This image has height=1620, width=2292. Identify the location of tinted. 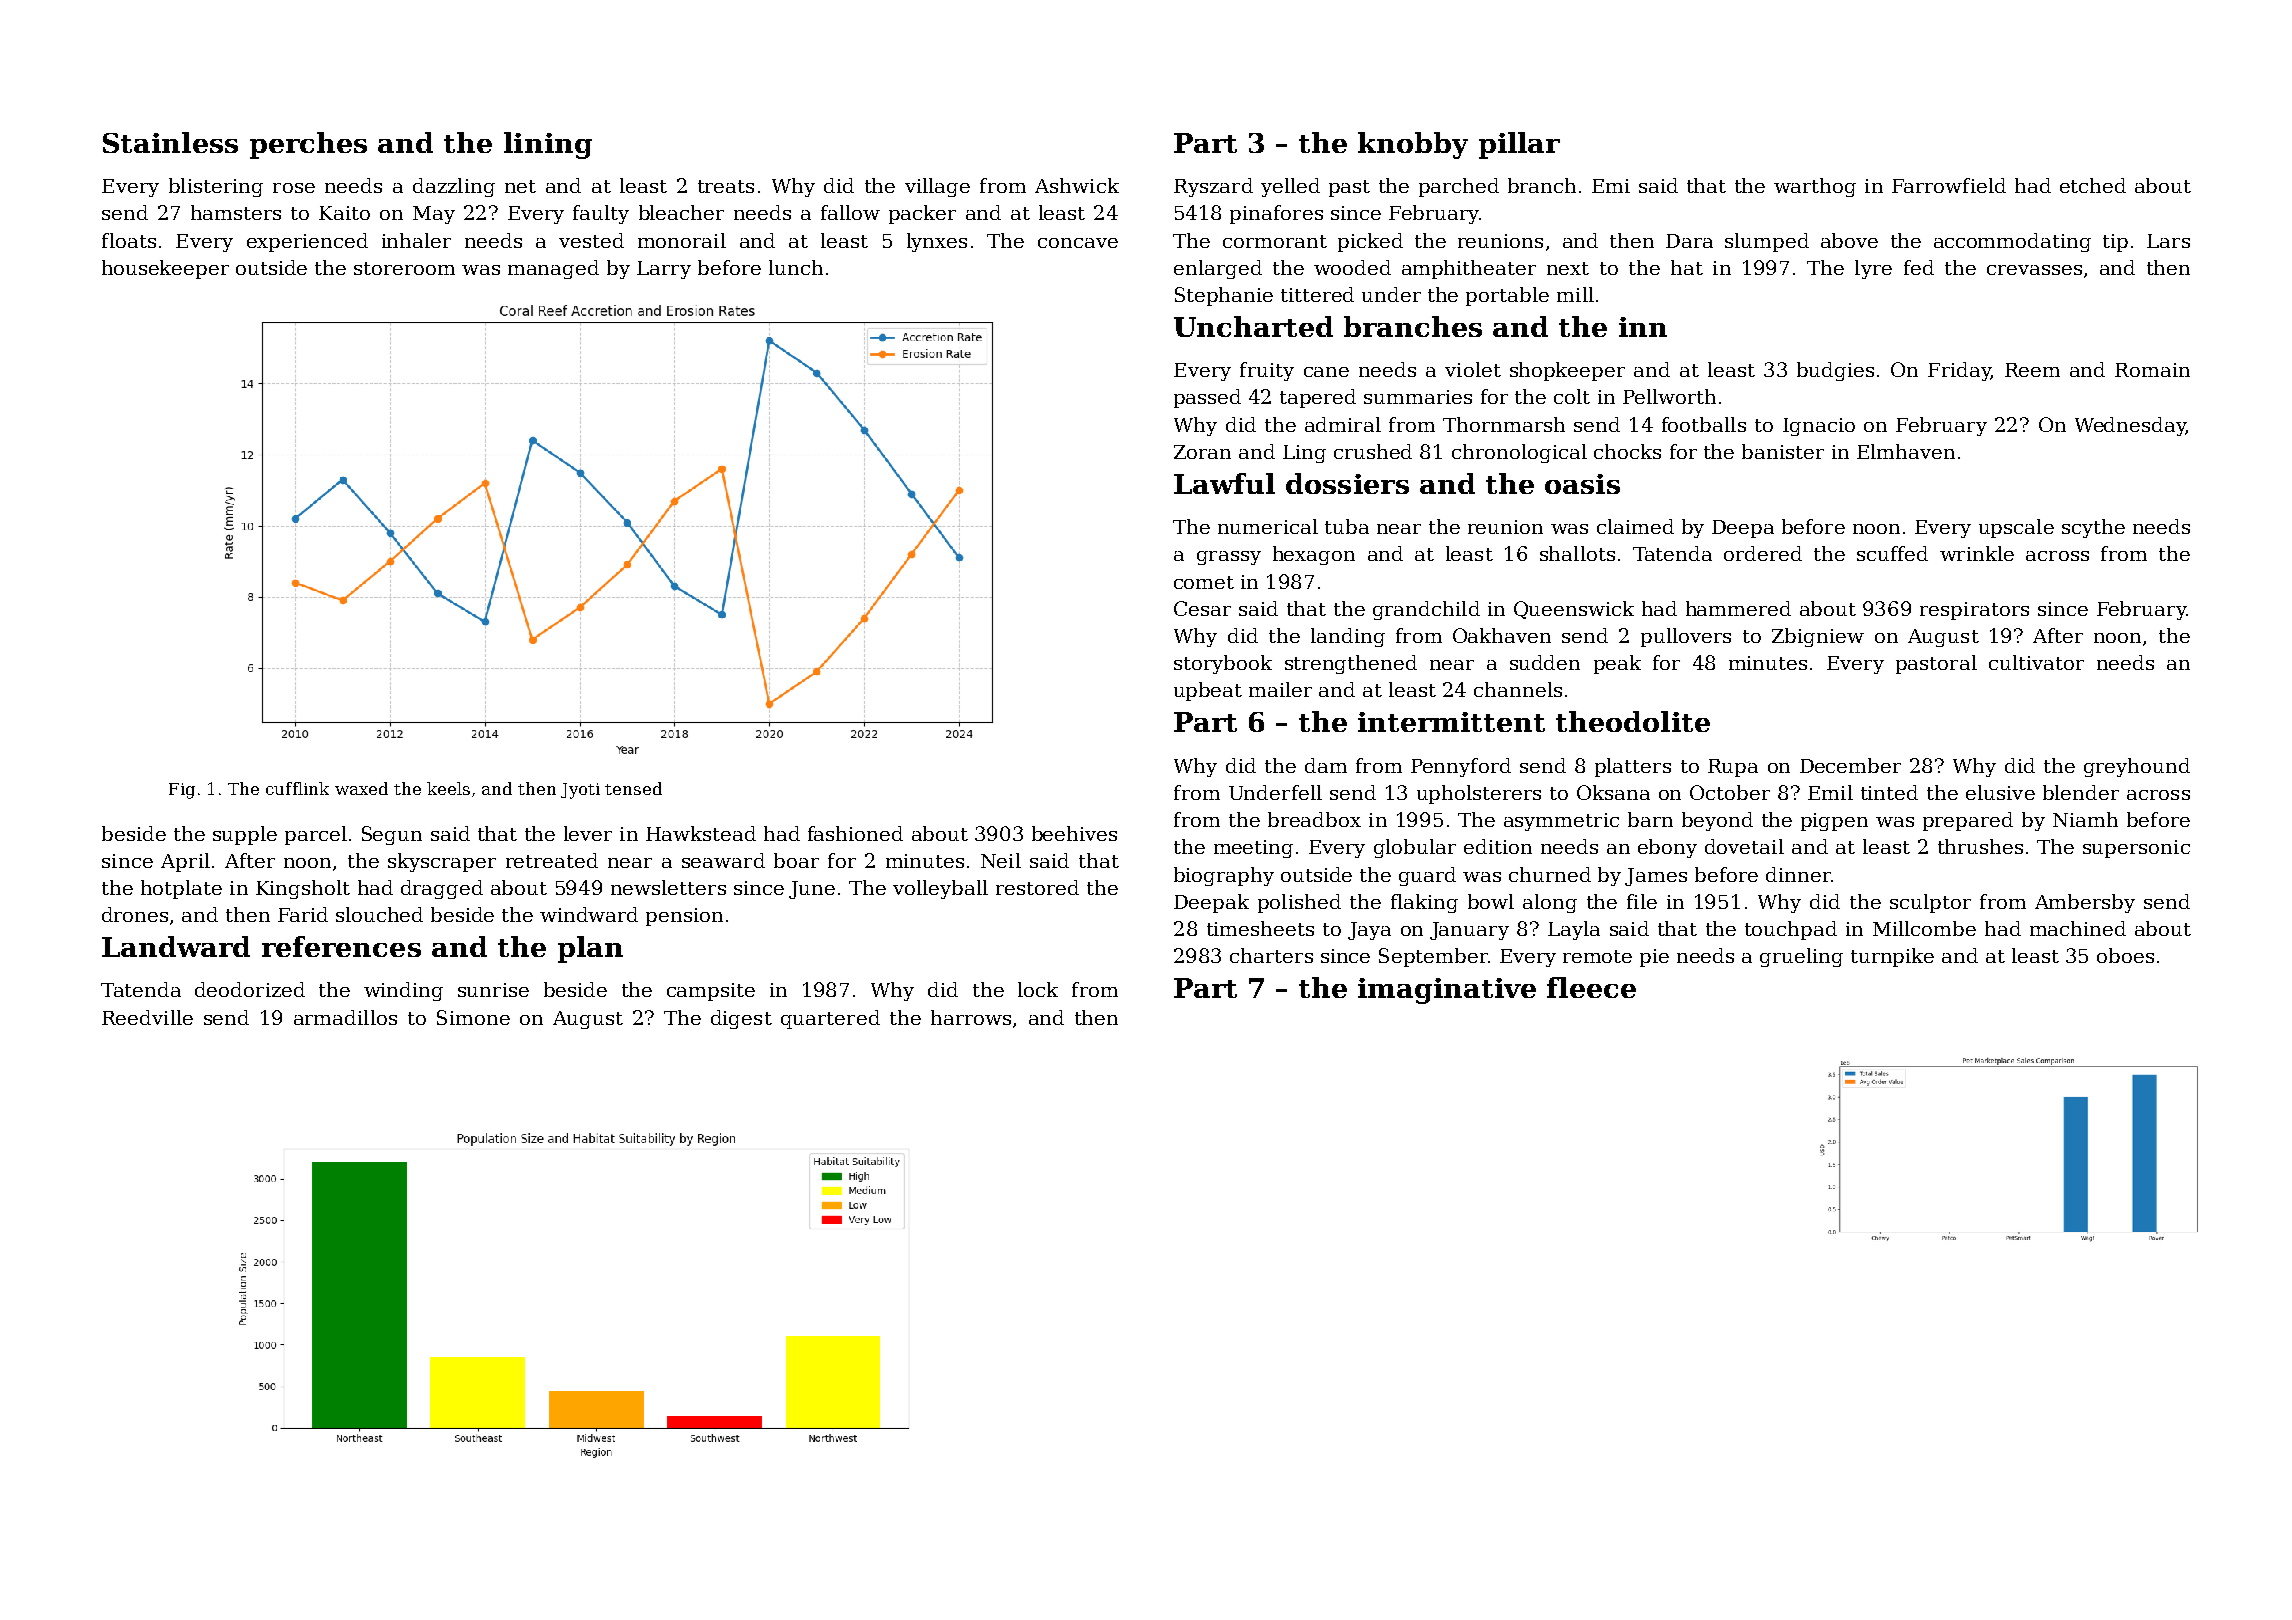
(1889, 792).
